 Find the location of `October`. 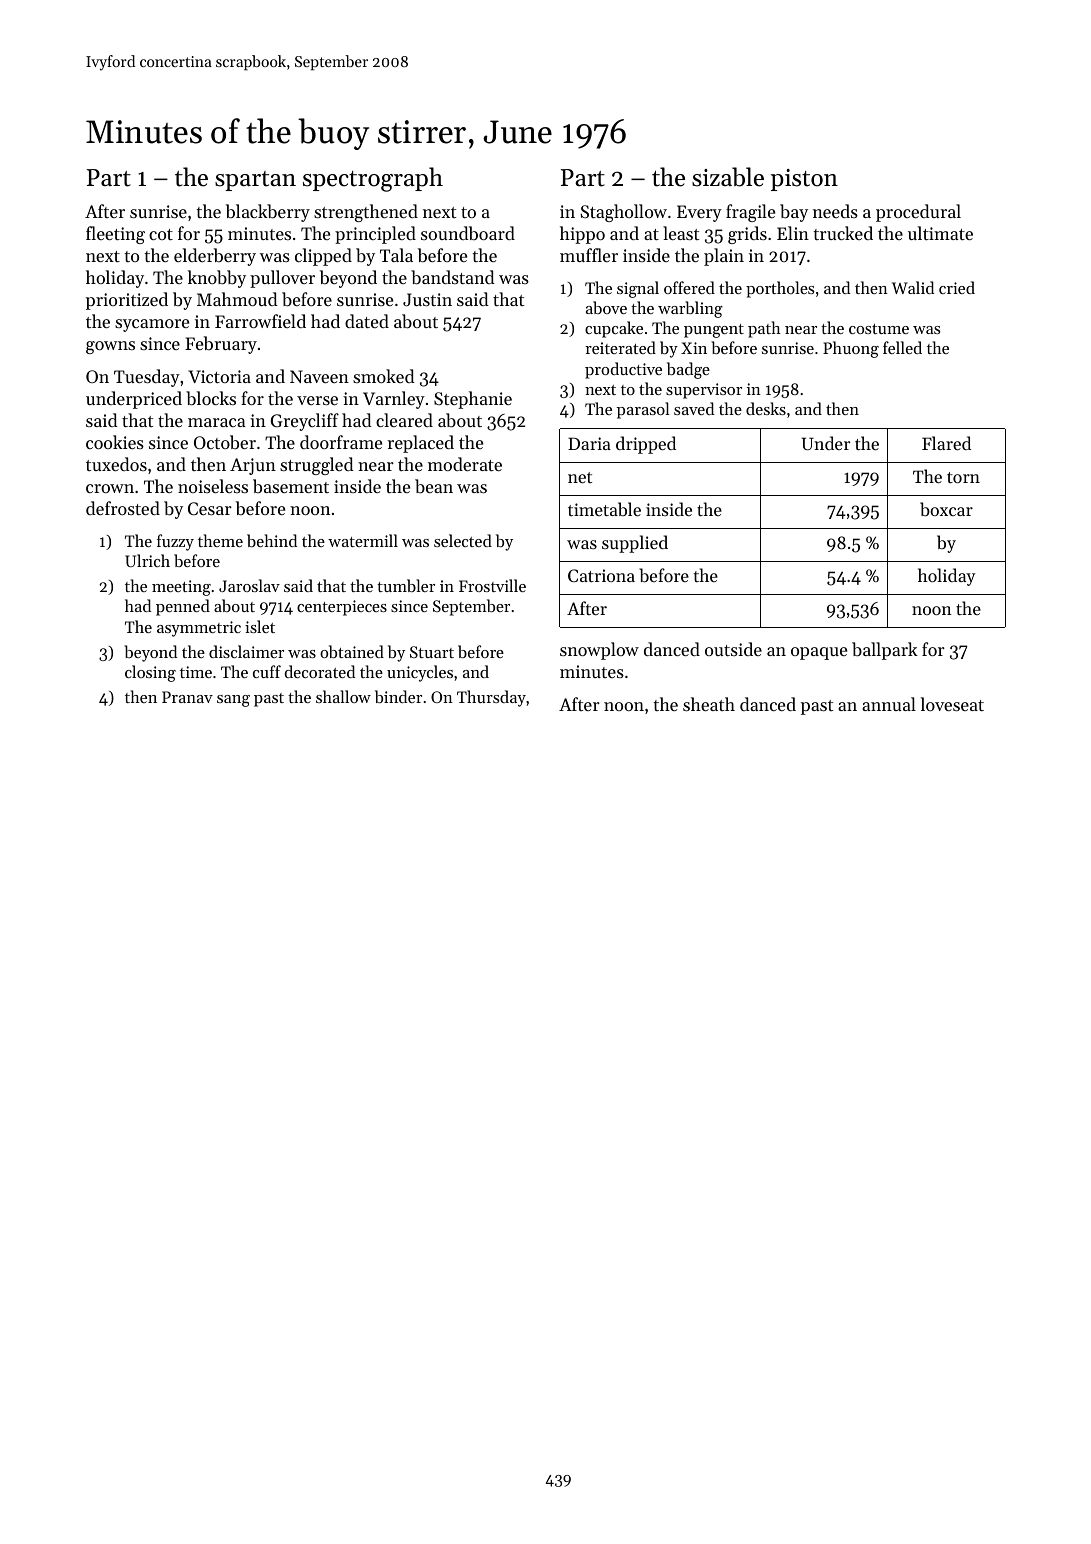

October is located at coordinates (225, 442).
